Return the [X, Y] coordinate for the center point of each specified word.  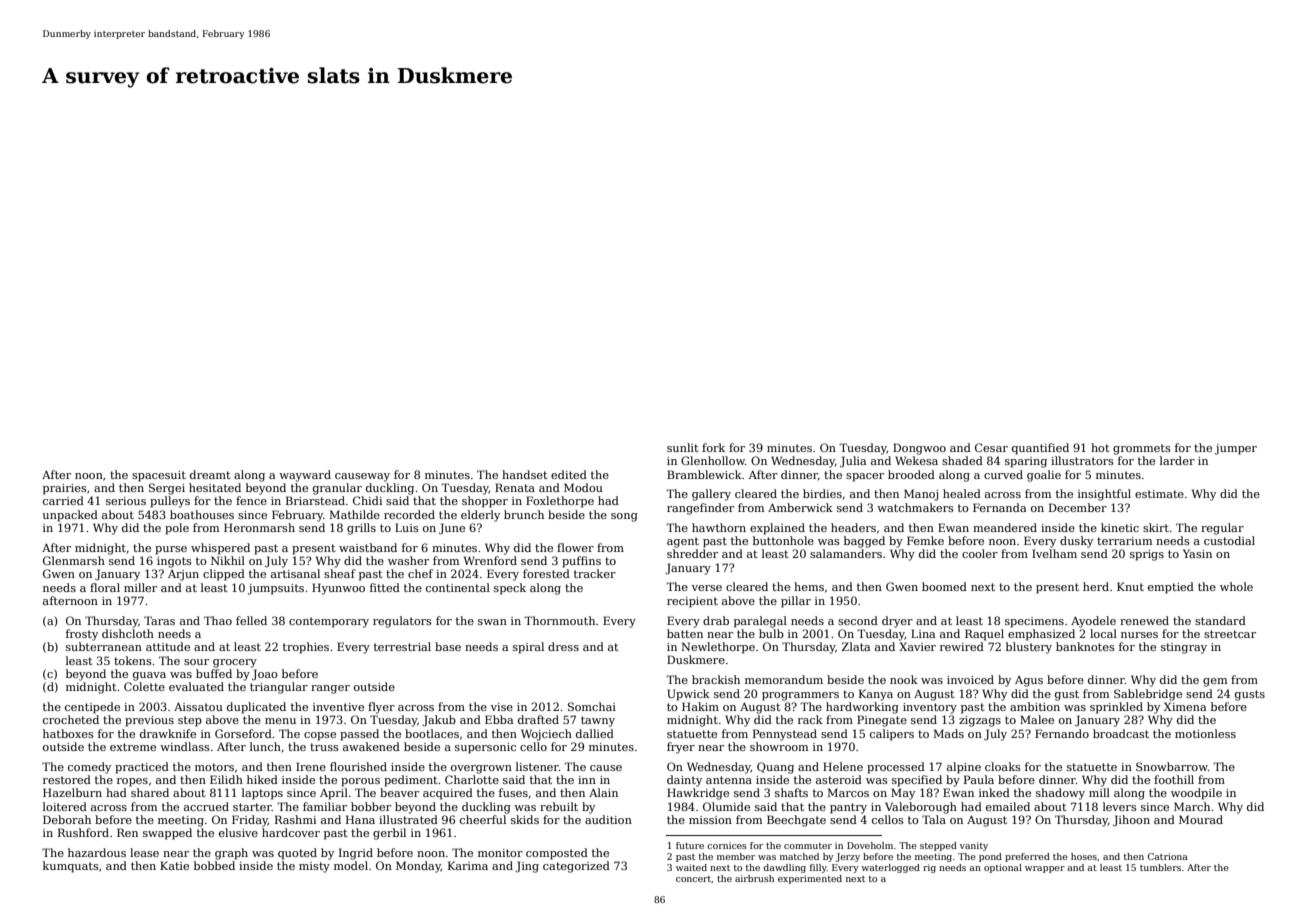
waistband [368, 547]
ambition [1035, 706]
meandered [1005, 527]
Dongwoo [919, 449]
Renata [515, 487]
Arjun [183, 575]
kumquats [71, 867]
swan [492, 622]
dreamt [210, 474]
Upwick [688, 695]
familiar [325, 806]
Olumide [726, 806]
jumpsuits [276, 589]
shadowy [1060, 794]
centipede [92, 708]
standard [1220, 620]
